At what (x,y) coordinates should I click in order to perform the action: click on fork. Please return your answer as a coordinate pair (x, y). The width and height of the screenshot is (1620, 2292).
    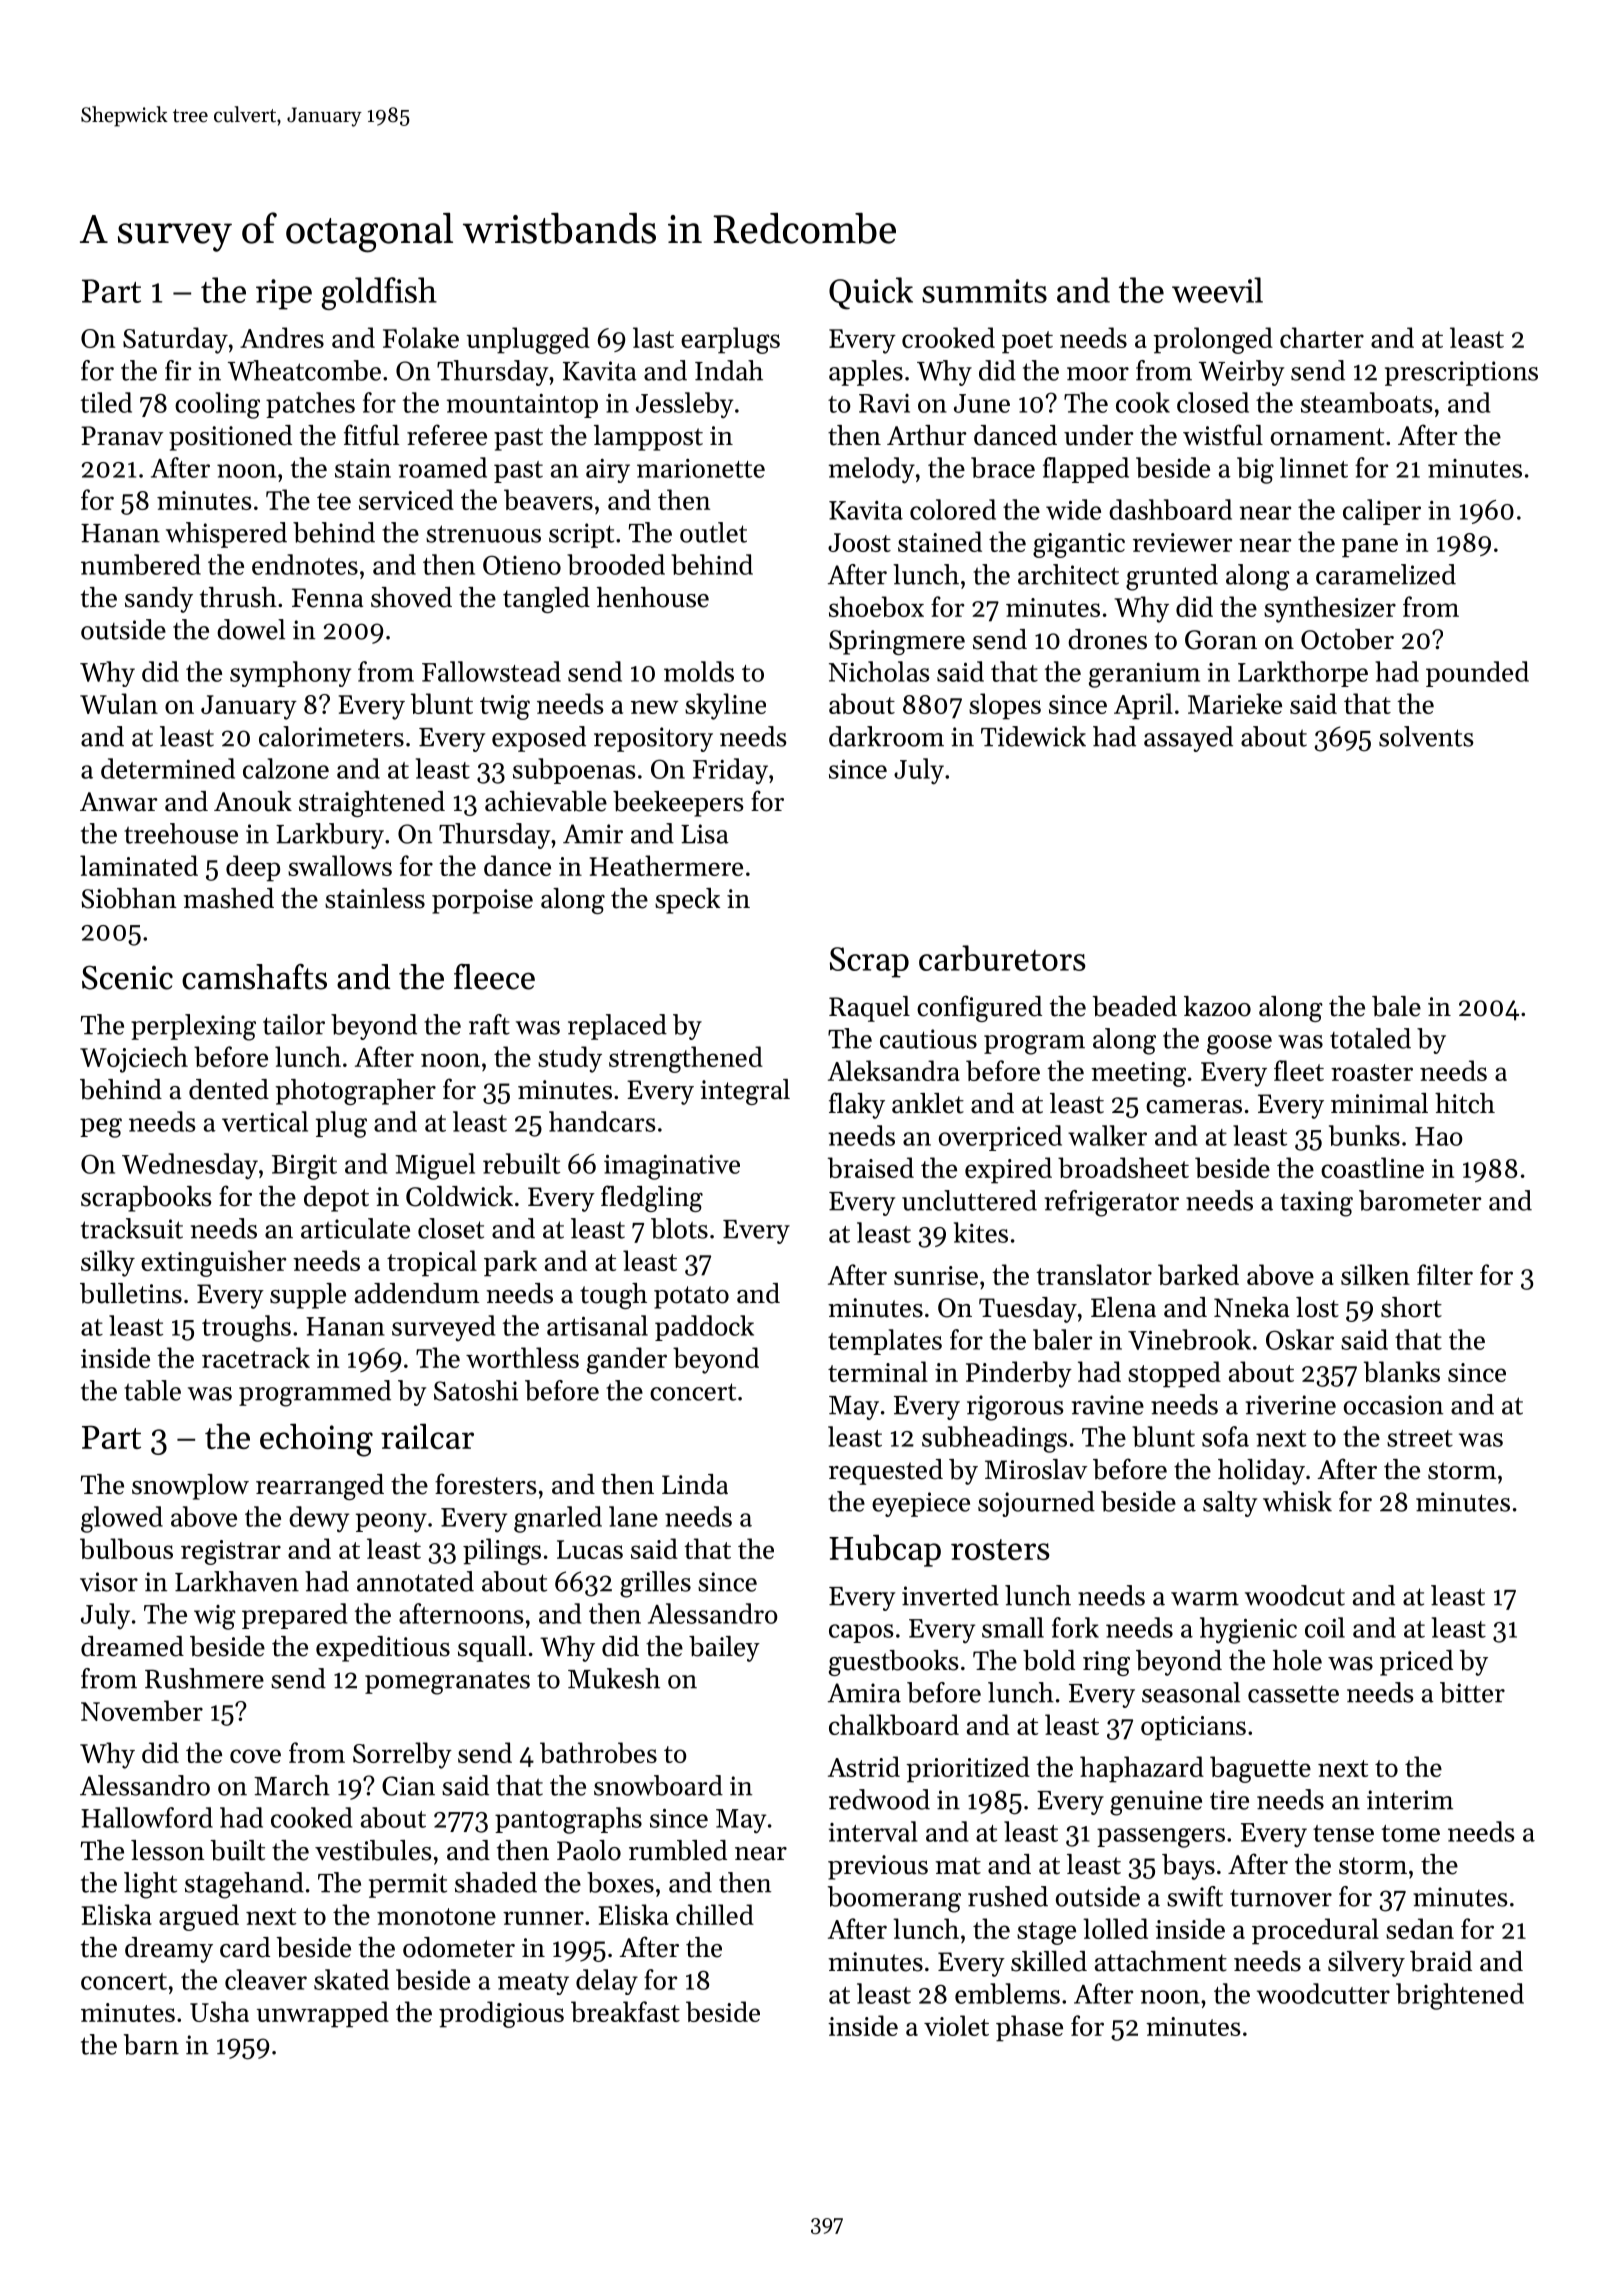
    Looking at the image, I should click on (1075, 1627).
